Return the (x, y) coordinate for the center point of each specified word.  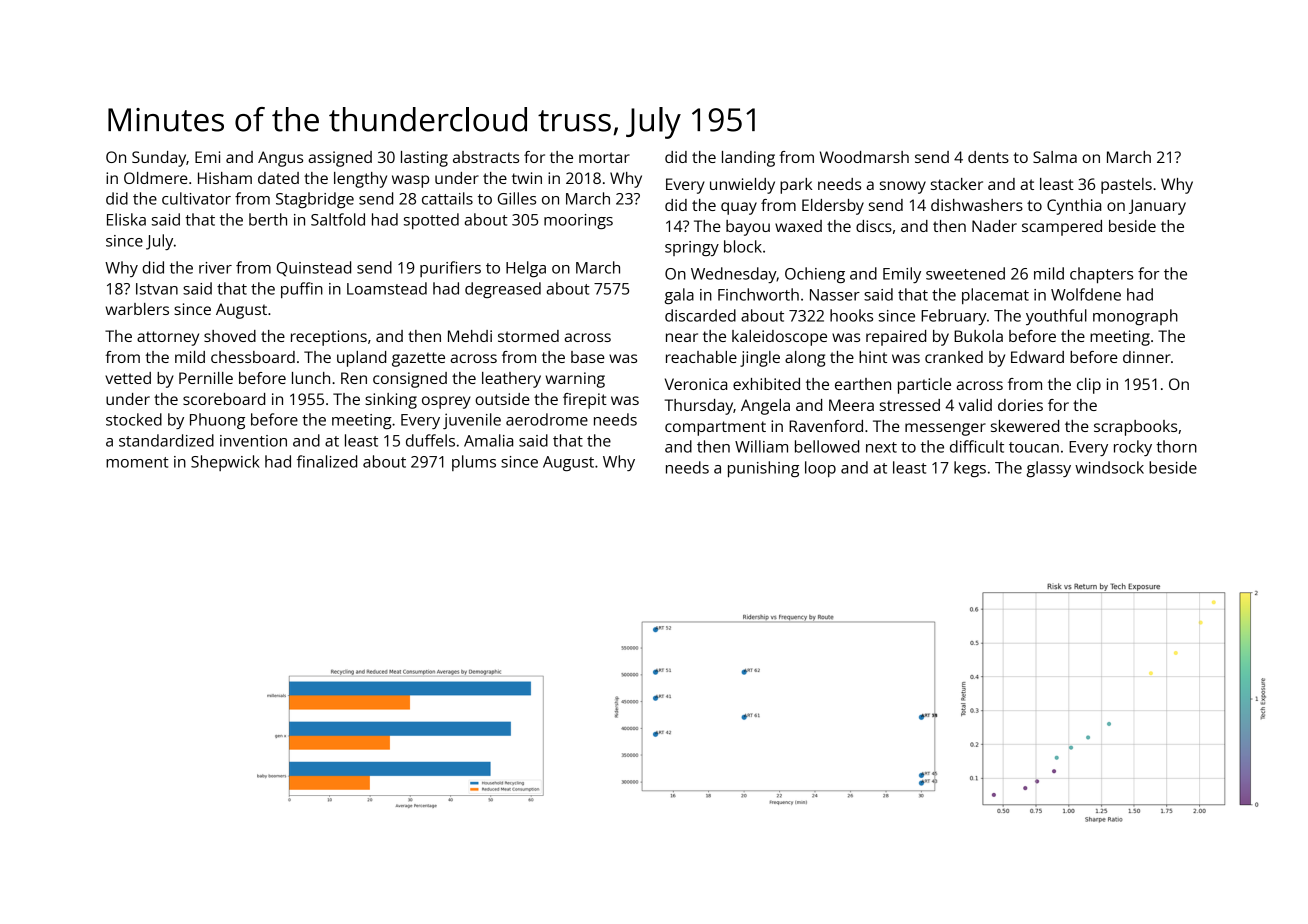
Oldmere (156, 178)
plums (474, 463)
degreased (503, 290)
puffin (302, 290)
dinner (1147, 357)
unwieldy (742, 186)
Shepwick (225, 463)
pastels (1126, 186)
